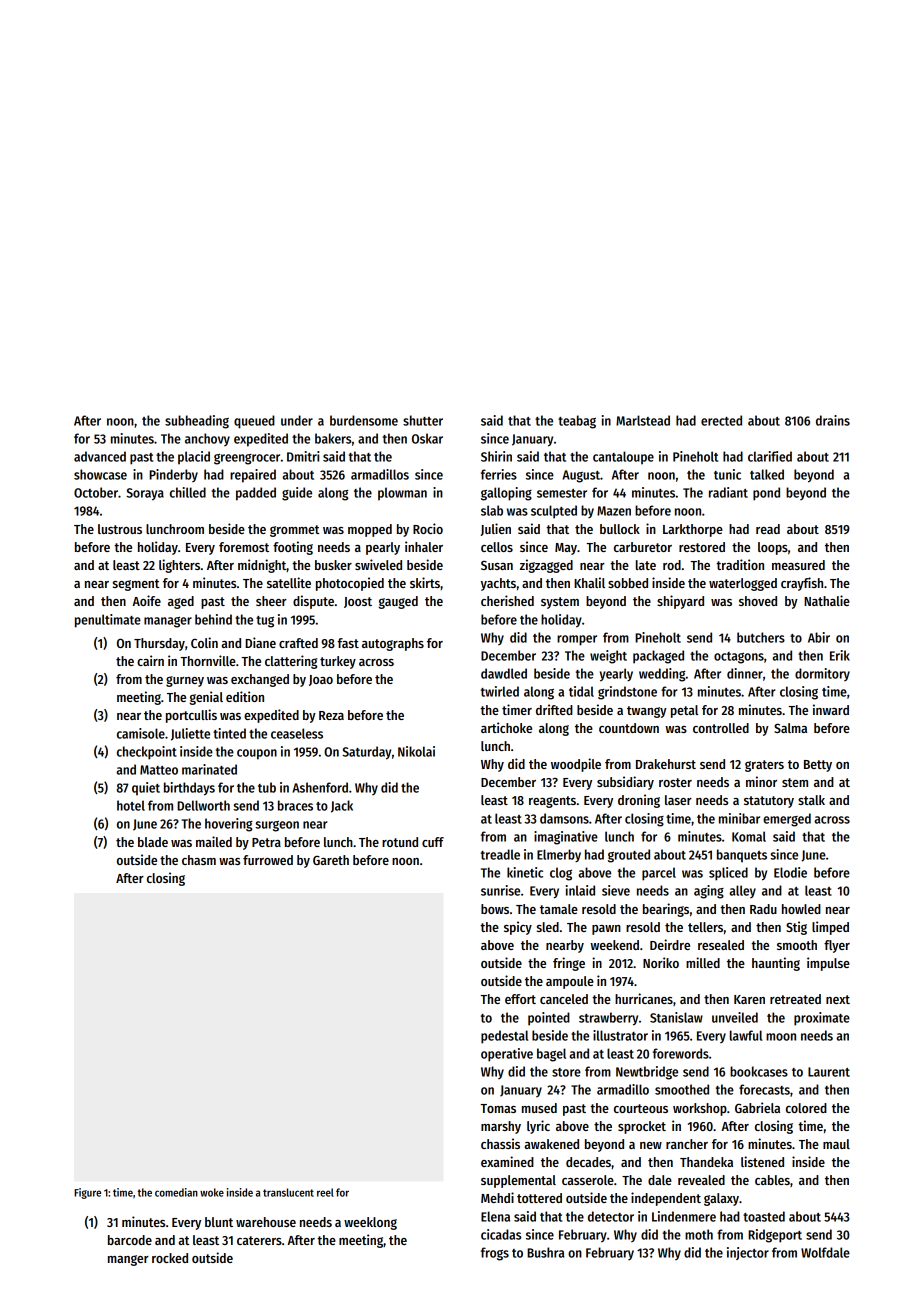  What do you see at coordinates (500, 691) in the document?
I see `twirled` at bounding box center [500, 691].
